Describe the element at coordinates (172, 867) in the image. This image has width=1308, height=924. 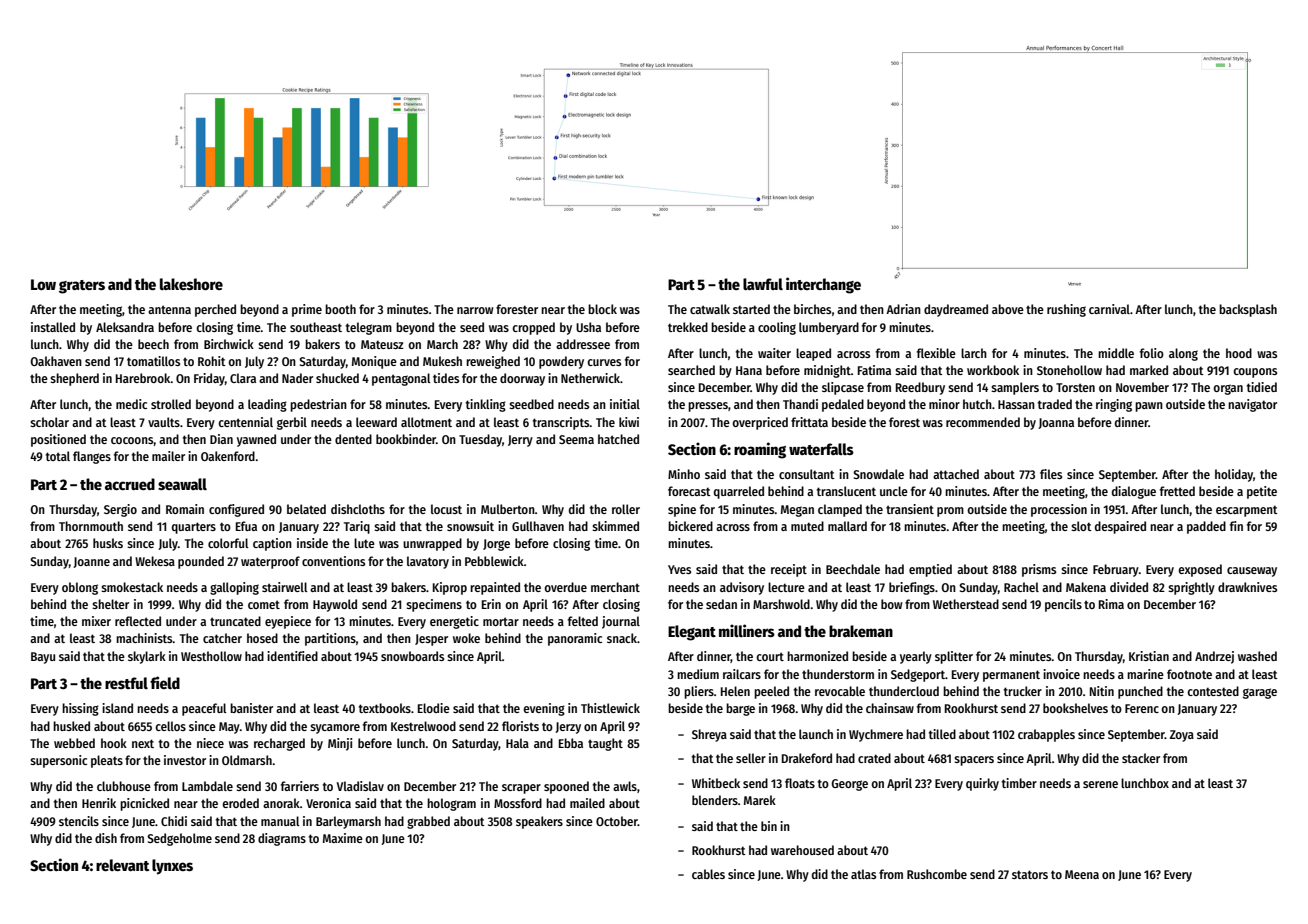
I see `lynxes` at that location.
